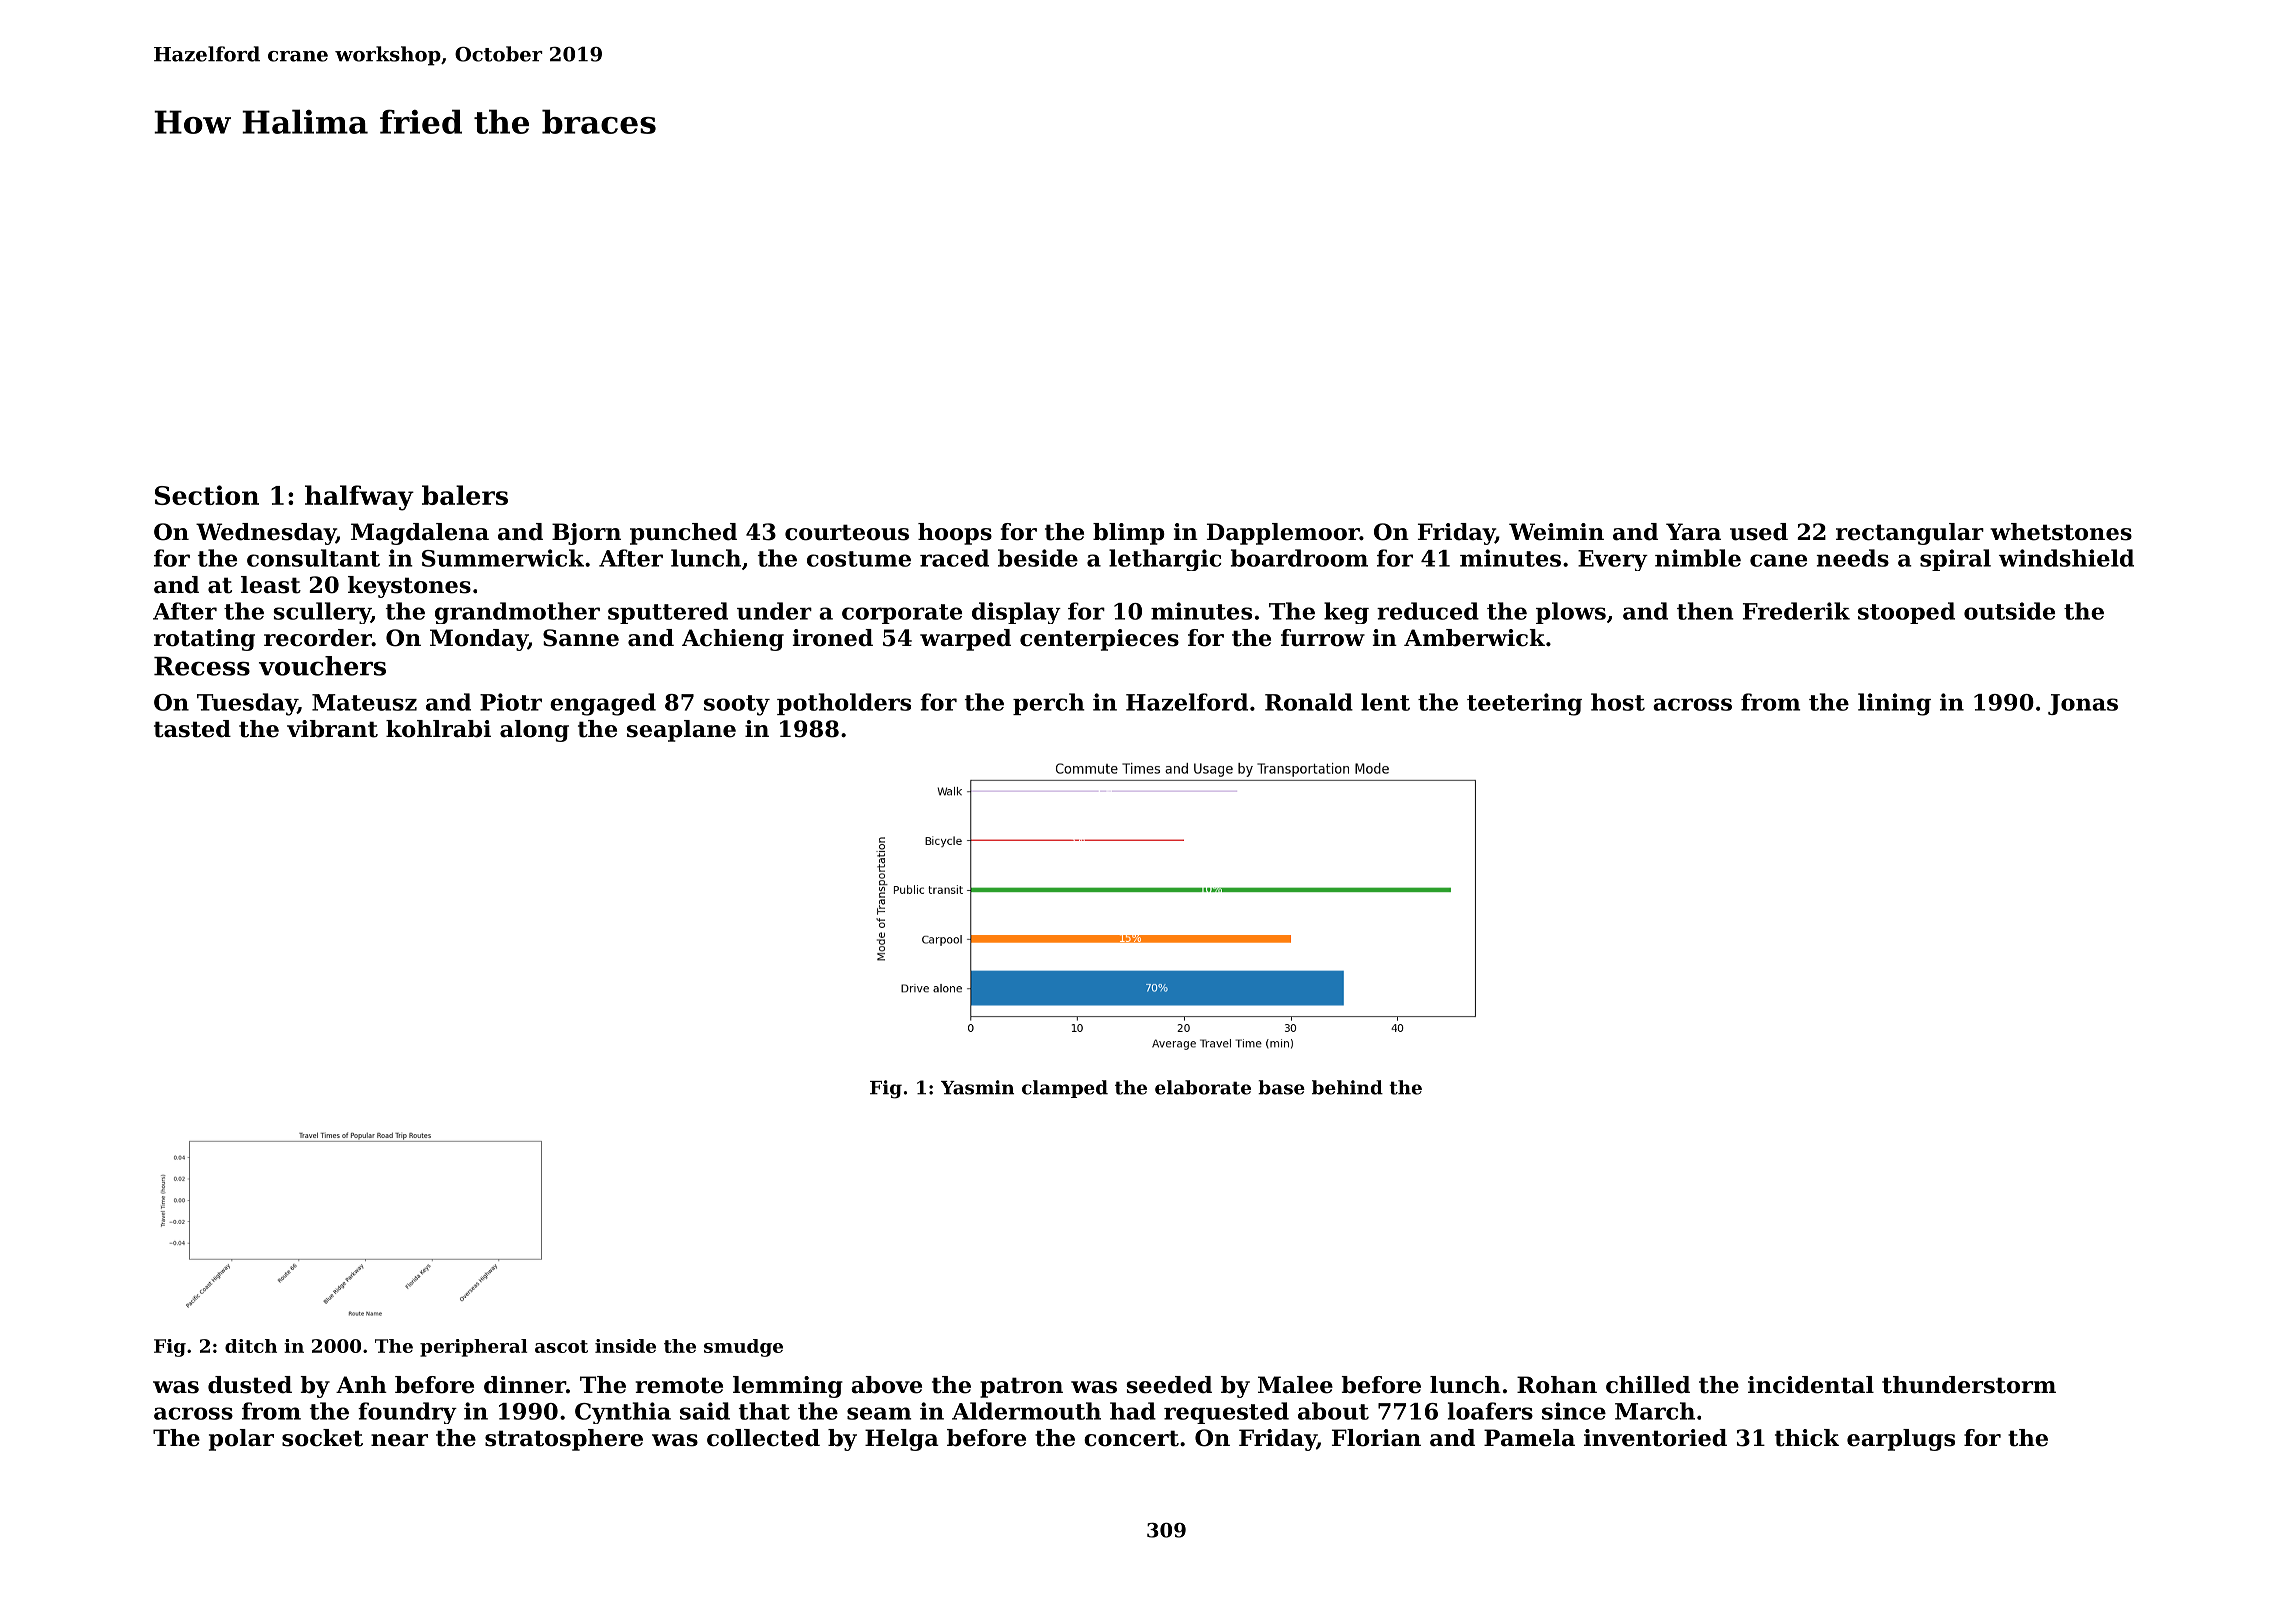 The height and width of the screenshot is (1620, 2292). What do you see at coordinates (561, 1346) in the screenshot?
I see `ascot` at bounding box center [561, 1346].
